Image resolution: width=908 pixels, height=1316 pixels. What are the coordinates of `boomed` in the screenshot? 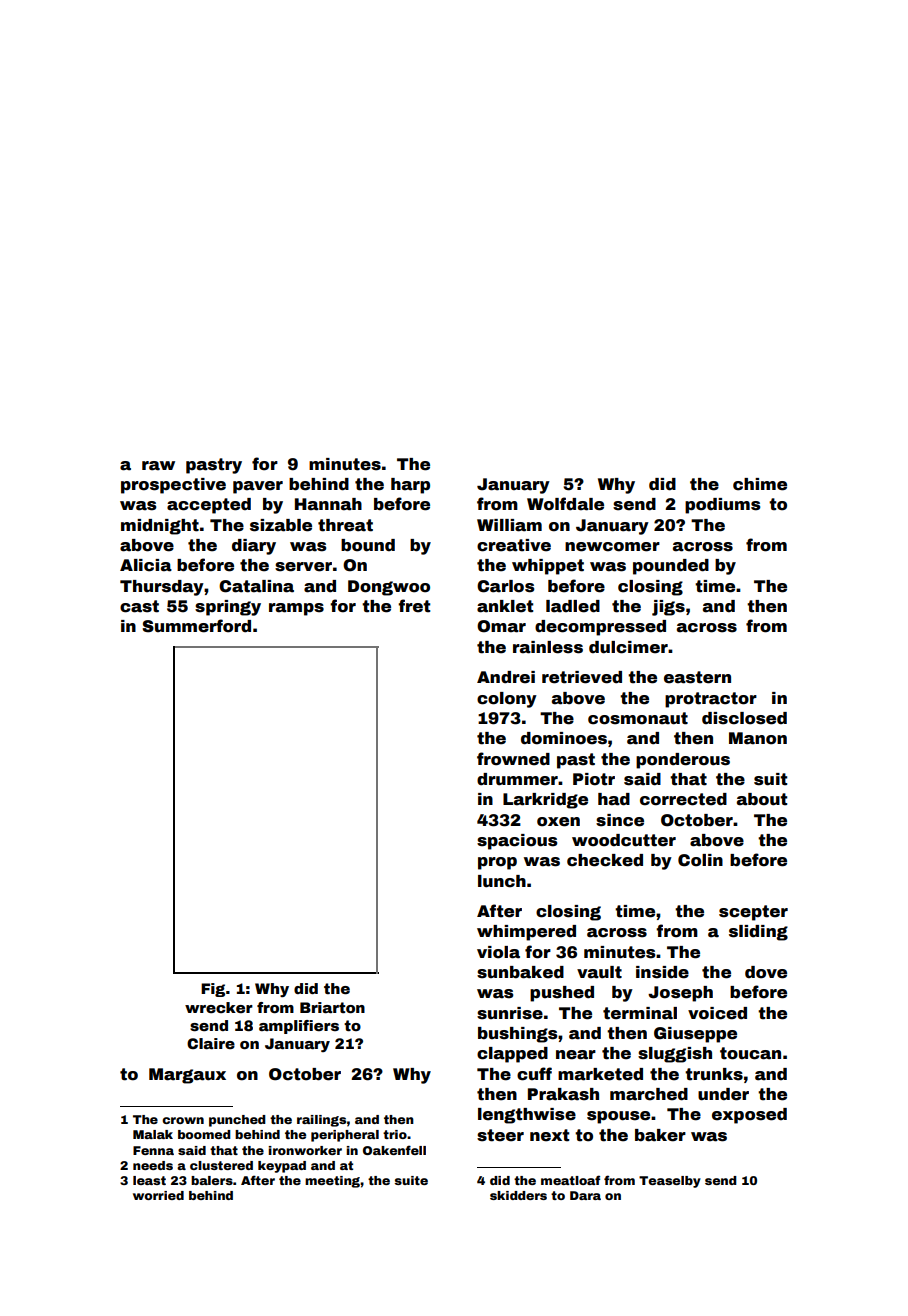 It's located at (204, 1134).
